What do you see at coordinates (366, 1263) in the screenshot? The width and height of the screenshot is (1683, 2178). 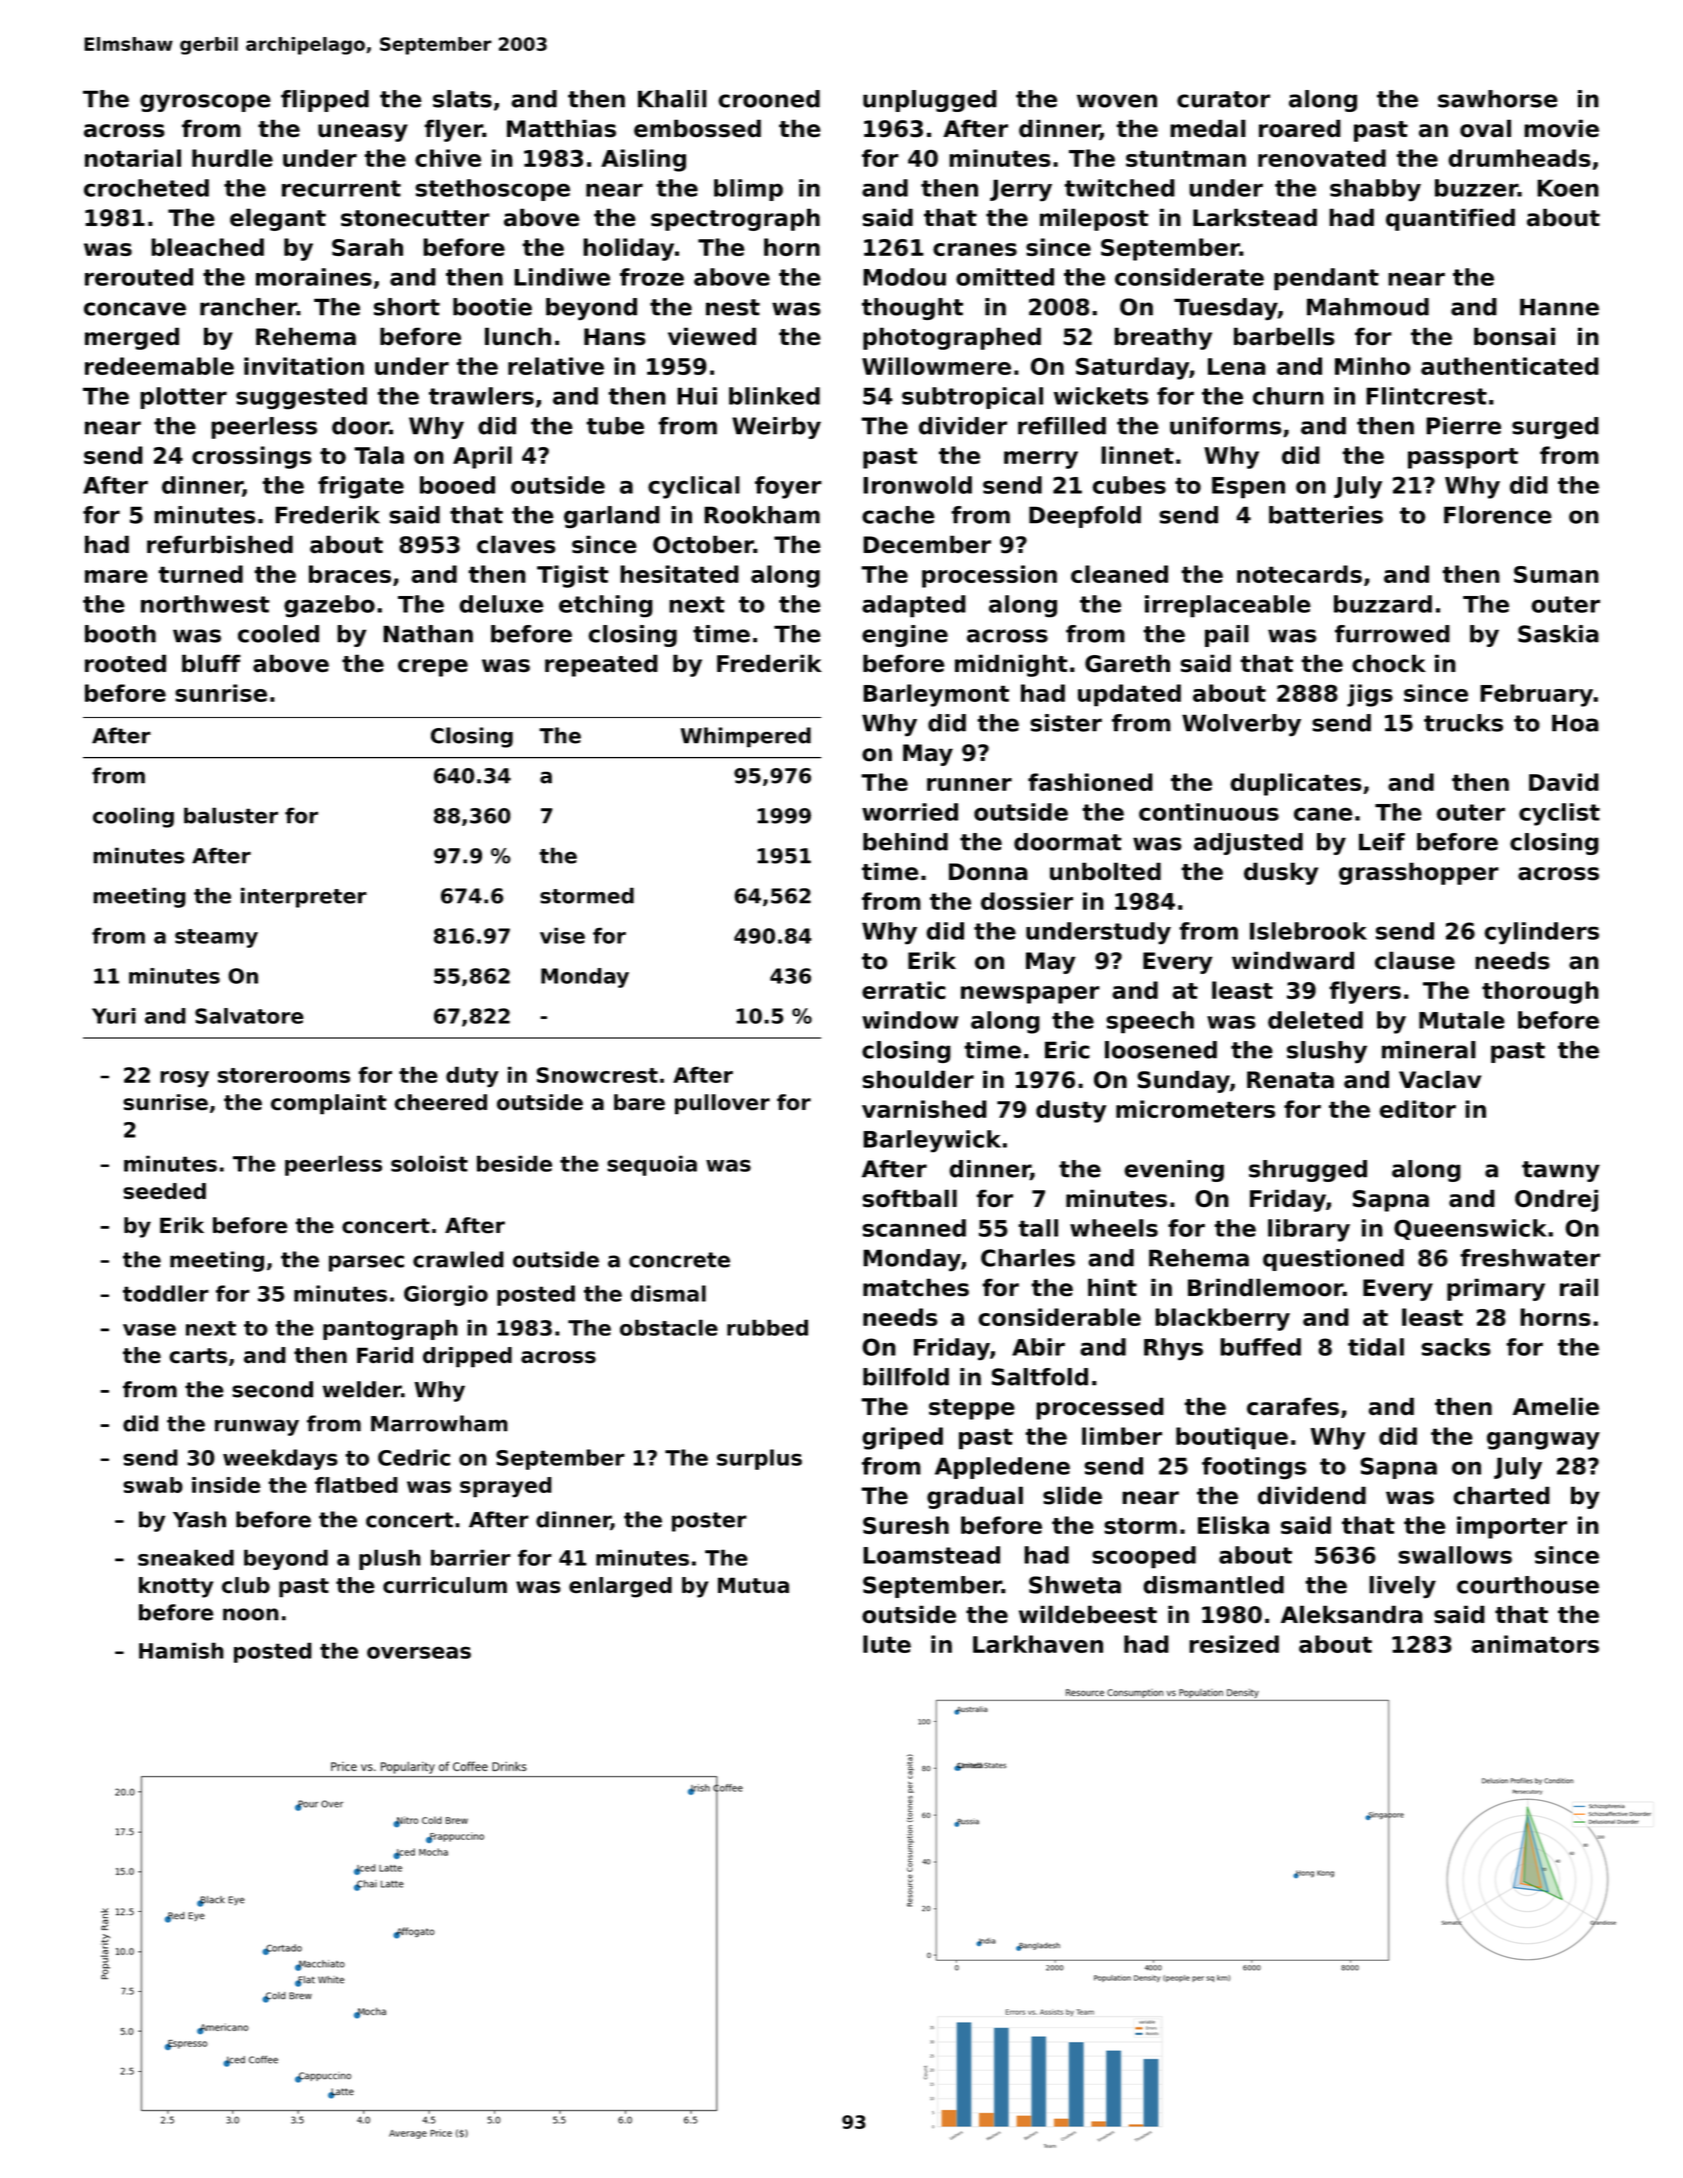 I see `parsec` at bounding box center [366, 1263].
